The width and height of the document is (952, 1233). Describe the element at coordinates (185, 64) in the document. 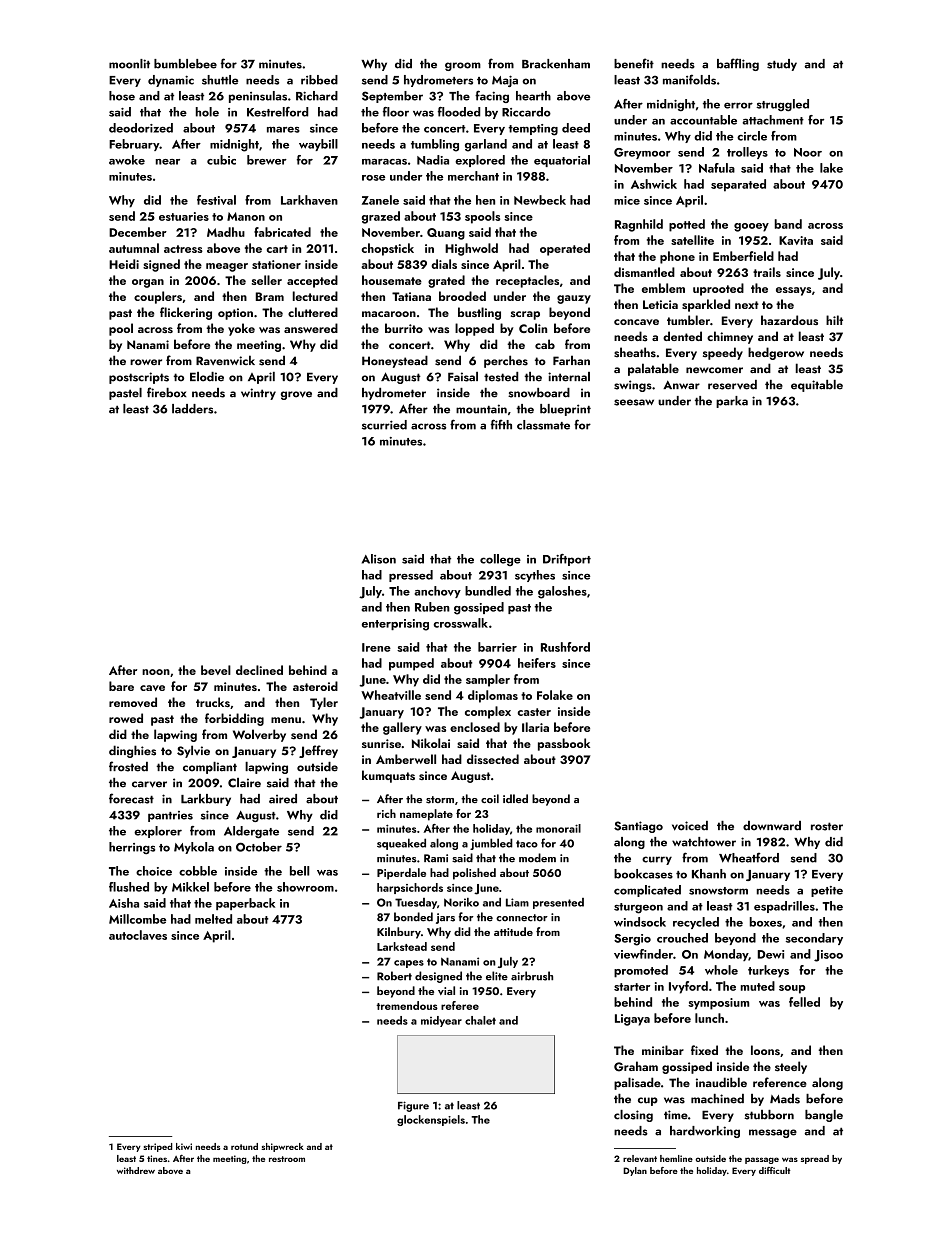

I see `bumblebee` at that location.
